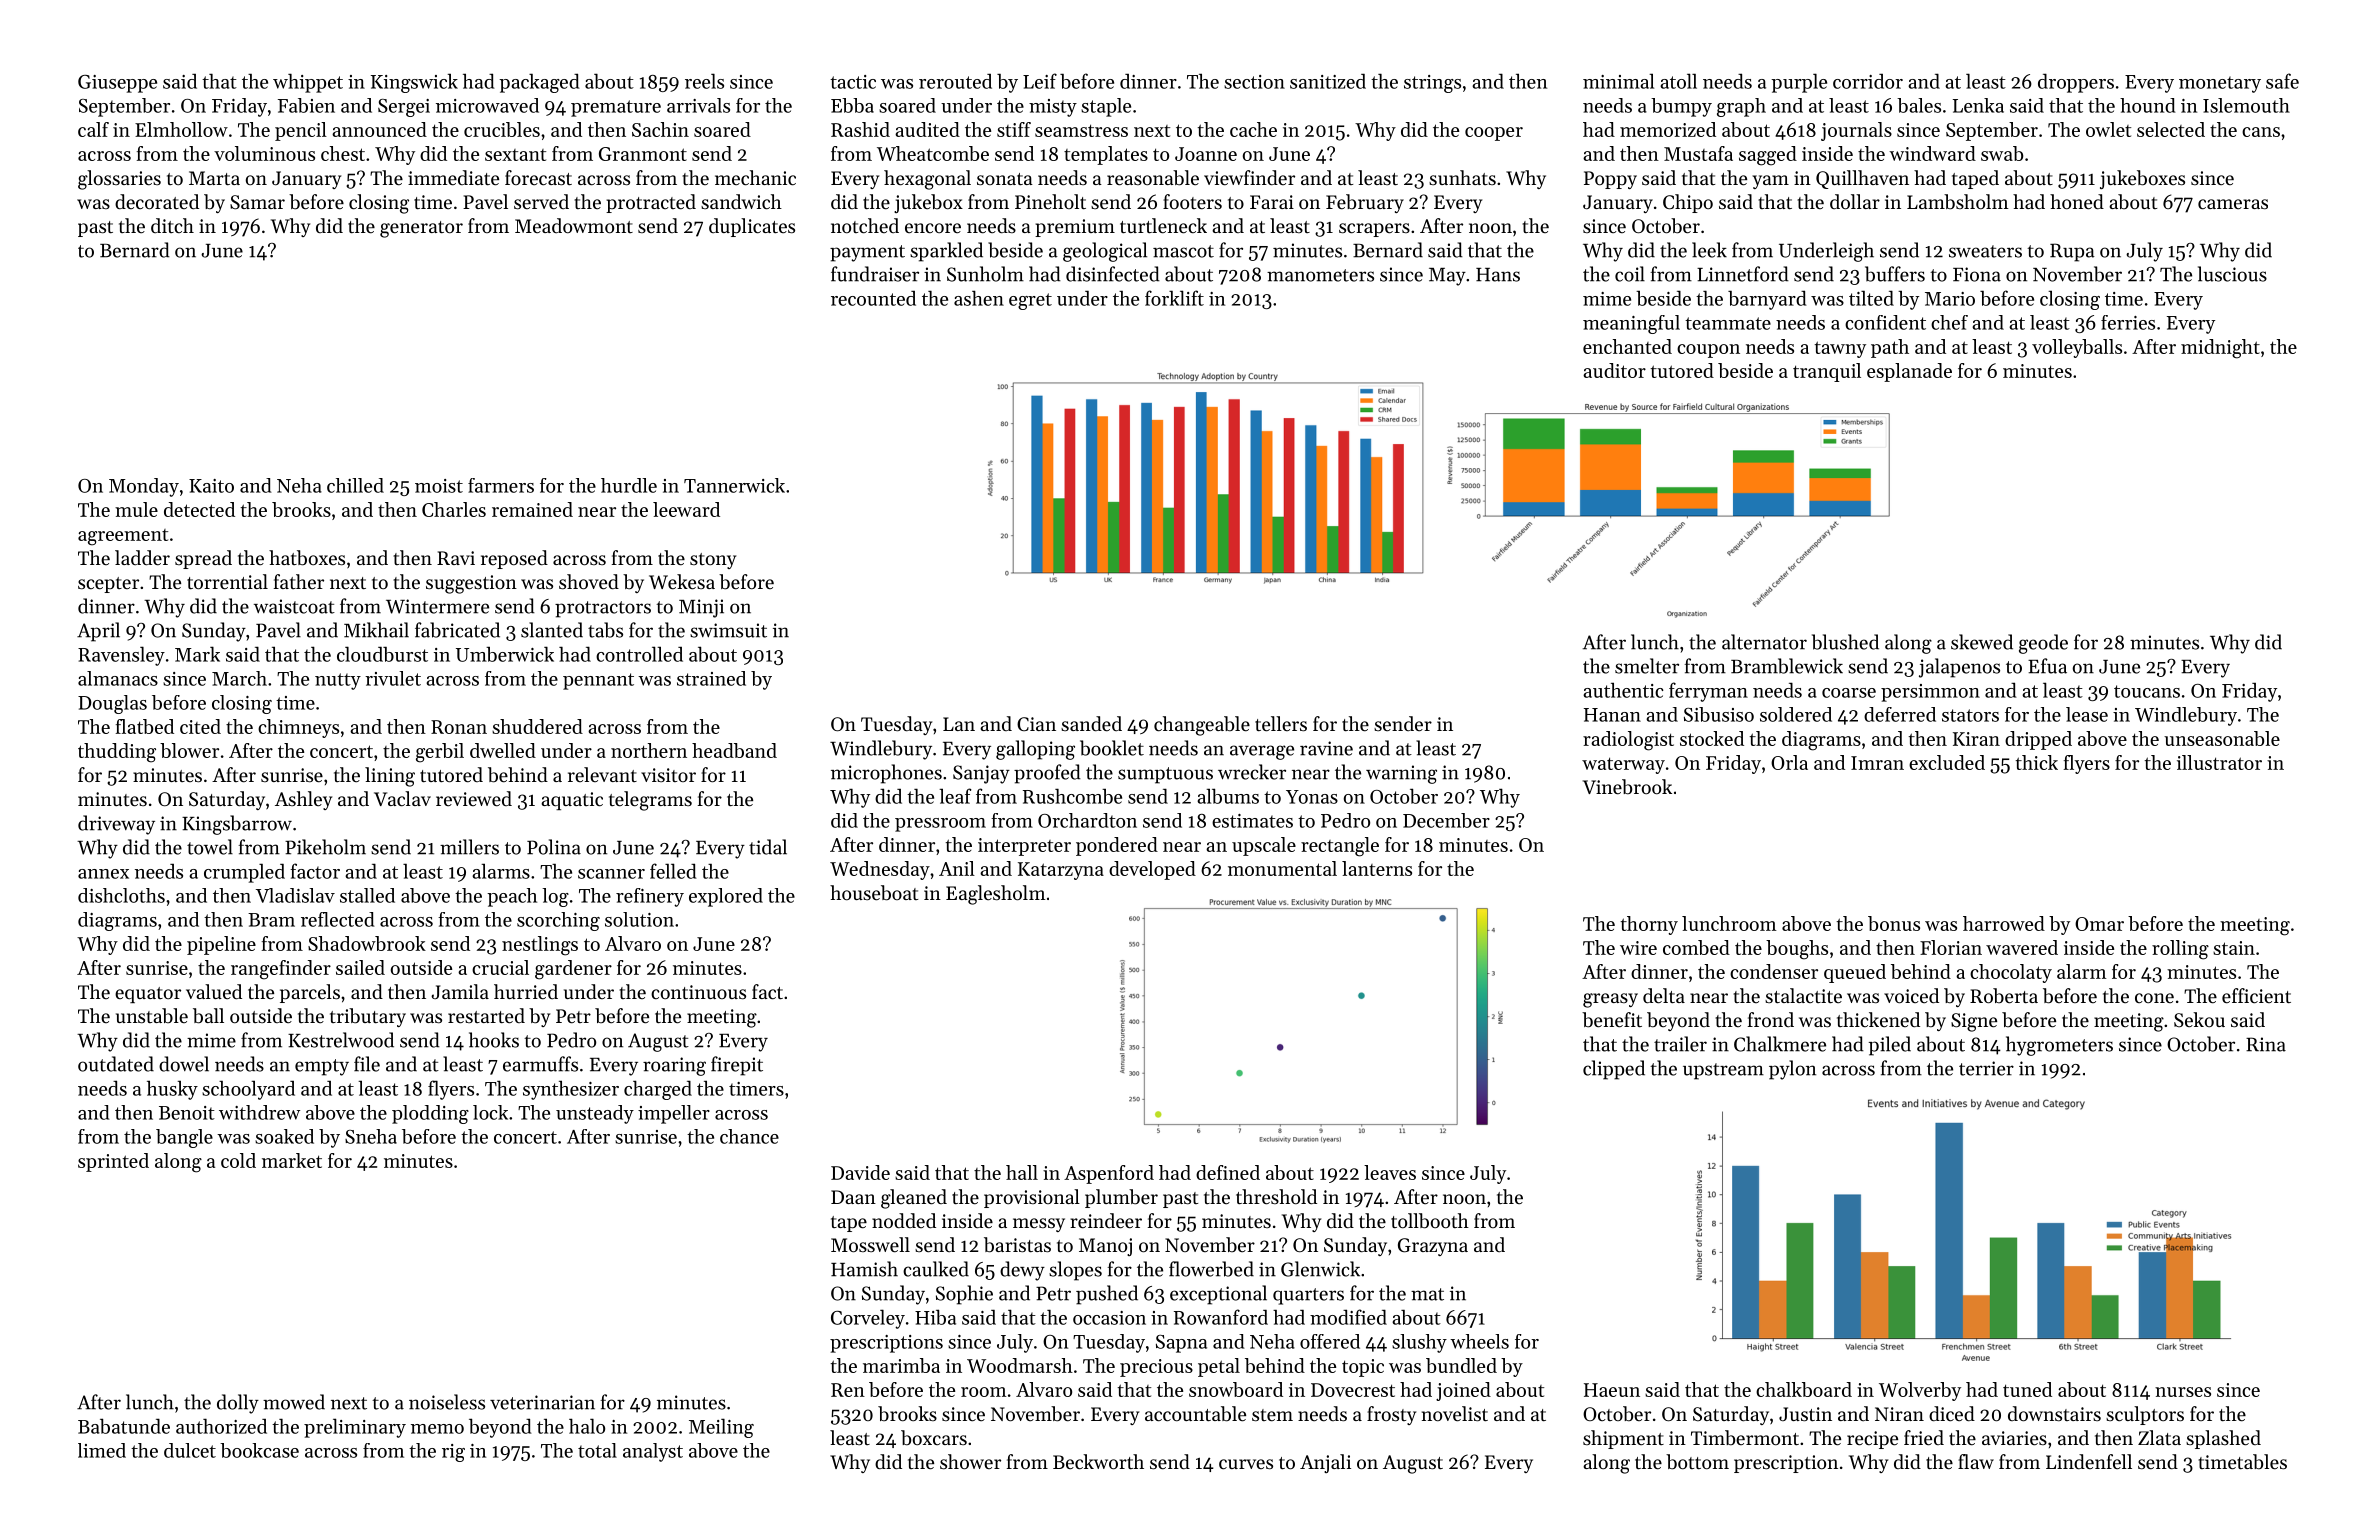  What do you see at coordinates (306, 105) in the screenshot?
I see `Fabien` at bounding box center [306, 105].
